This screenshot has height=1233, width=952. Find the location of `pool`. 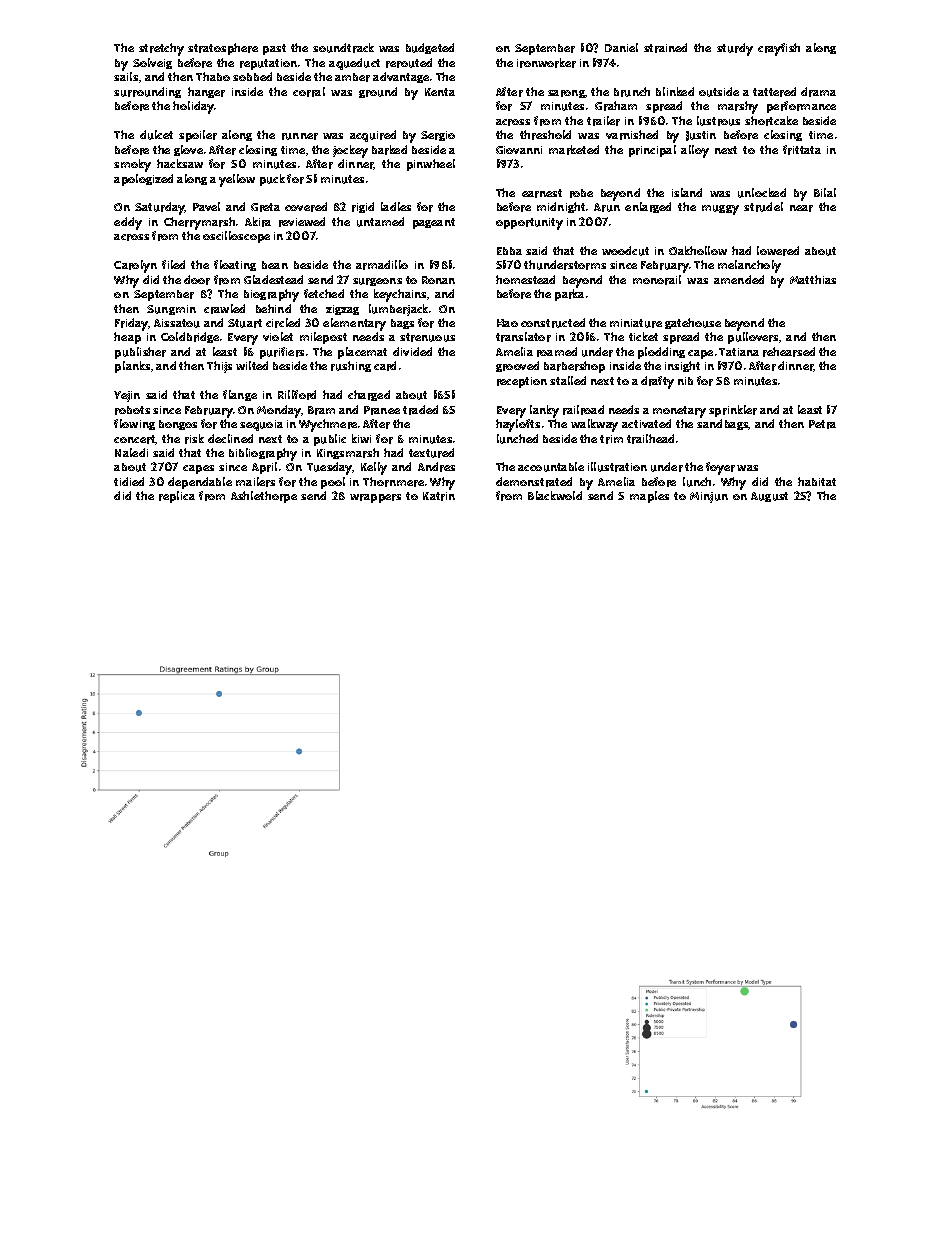

pool is located at coordinates (333, 483).
